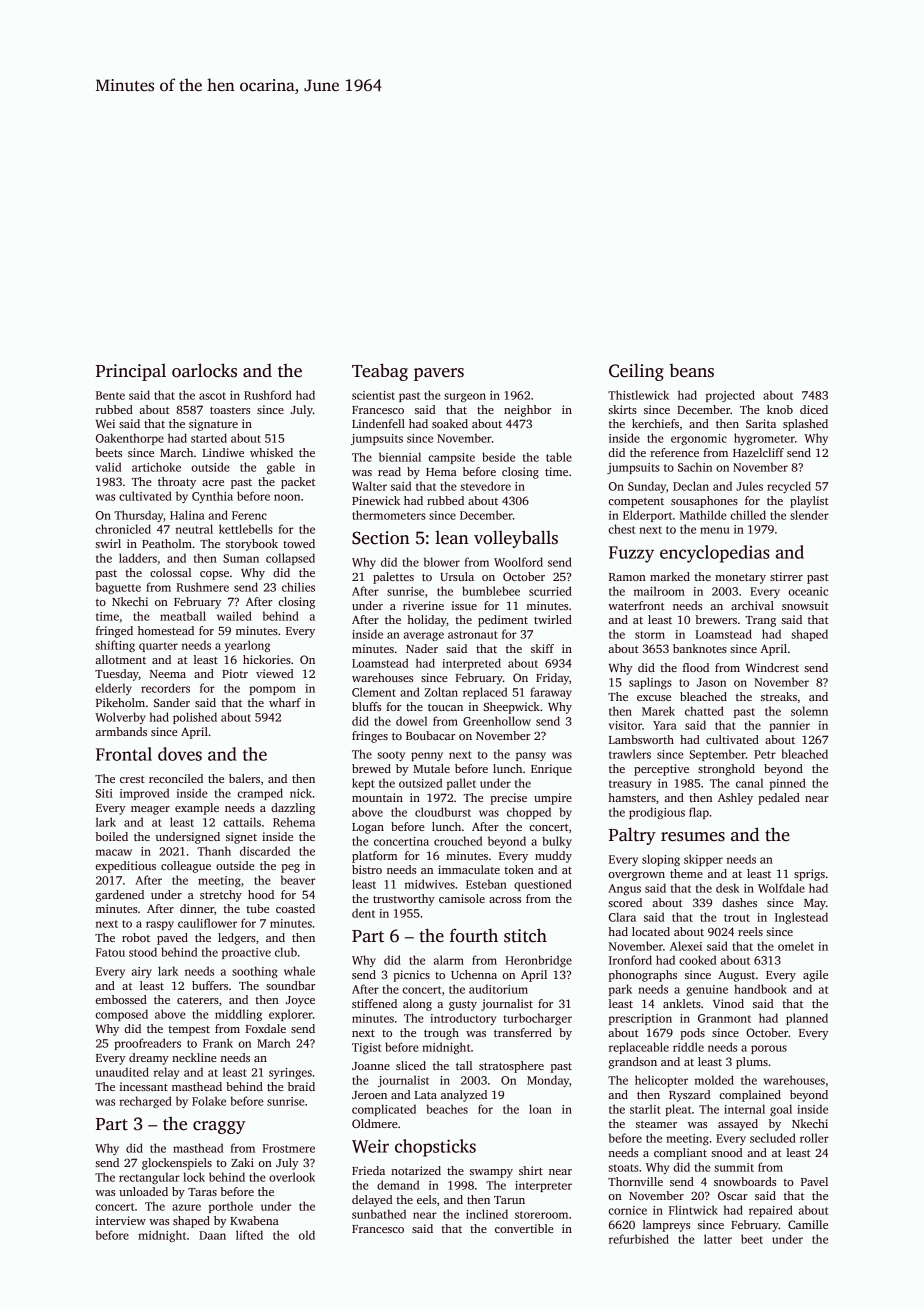 This screenshot has height=1308, width=924. What do you see at coordinates (485, 486) in the screenshot?
I see `stevedore` at bounding box center [485, 486].
